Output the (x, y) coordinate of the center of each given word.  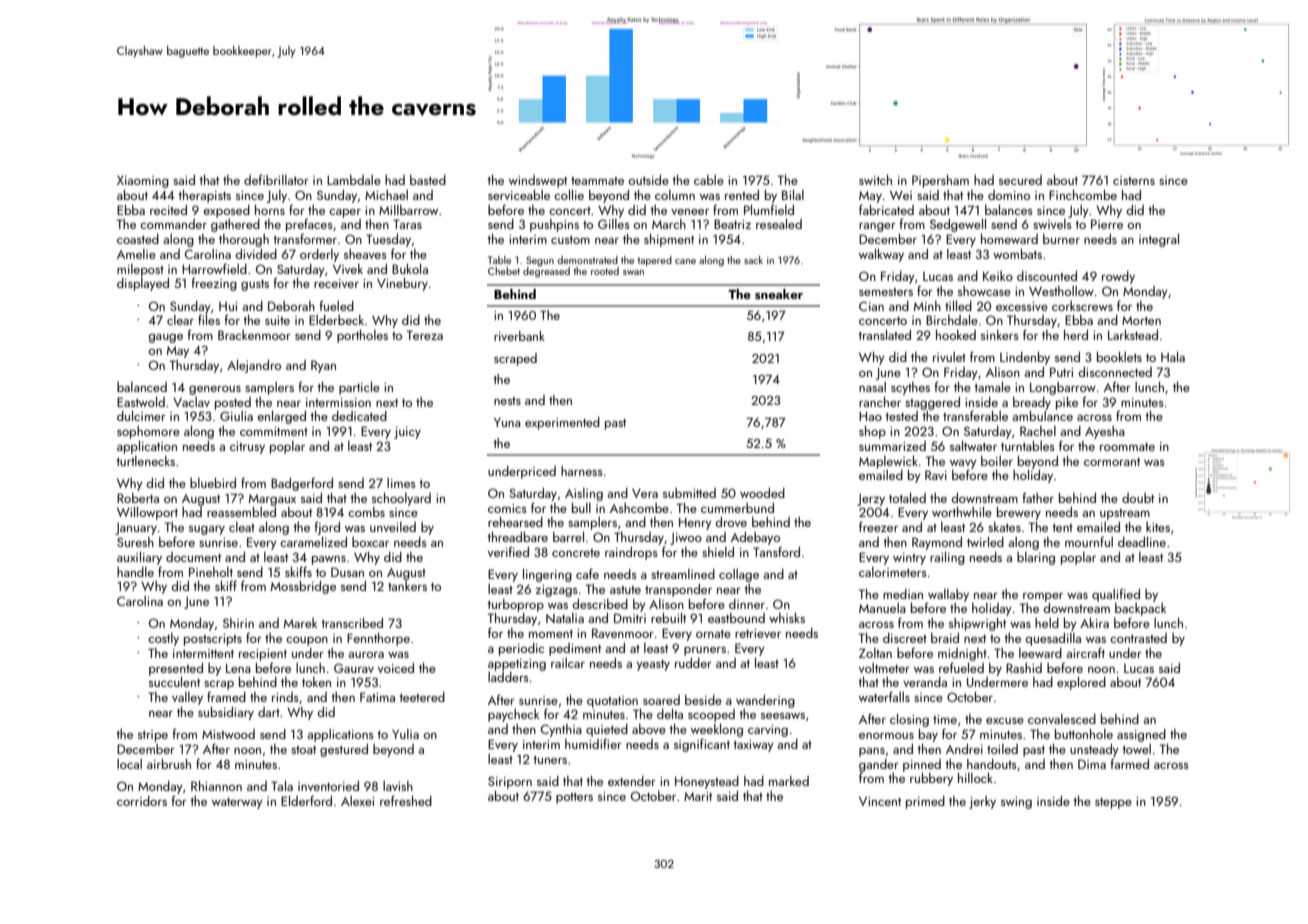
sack (753, 260)
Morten (1141, 320)
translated (884, 334)
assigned (1141, 735)
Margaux (272, 500)
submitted (689, 493)
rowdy (1118, 277)
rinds (285, 697)
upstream (1125, 514)
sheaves (365, 254)
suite (277, 320)
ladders (508, 677)
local (129, 764)
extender (632, 781)
